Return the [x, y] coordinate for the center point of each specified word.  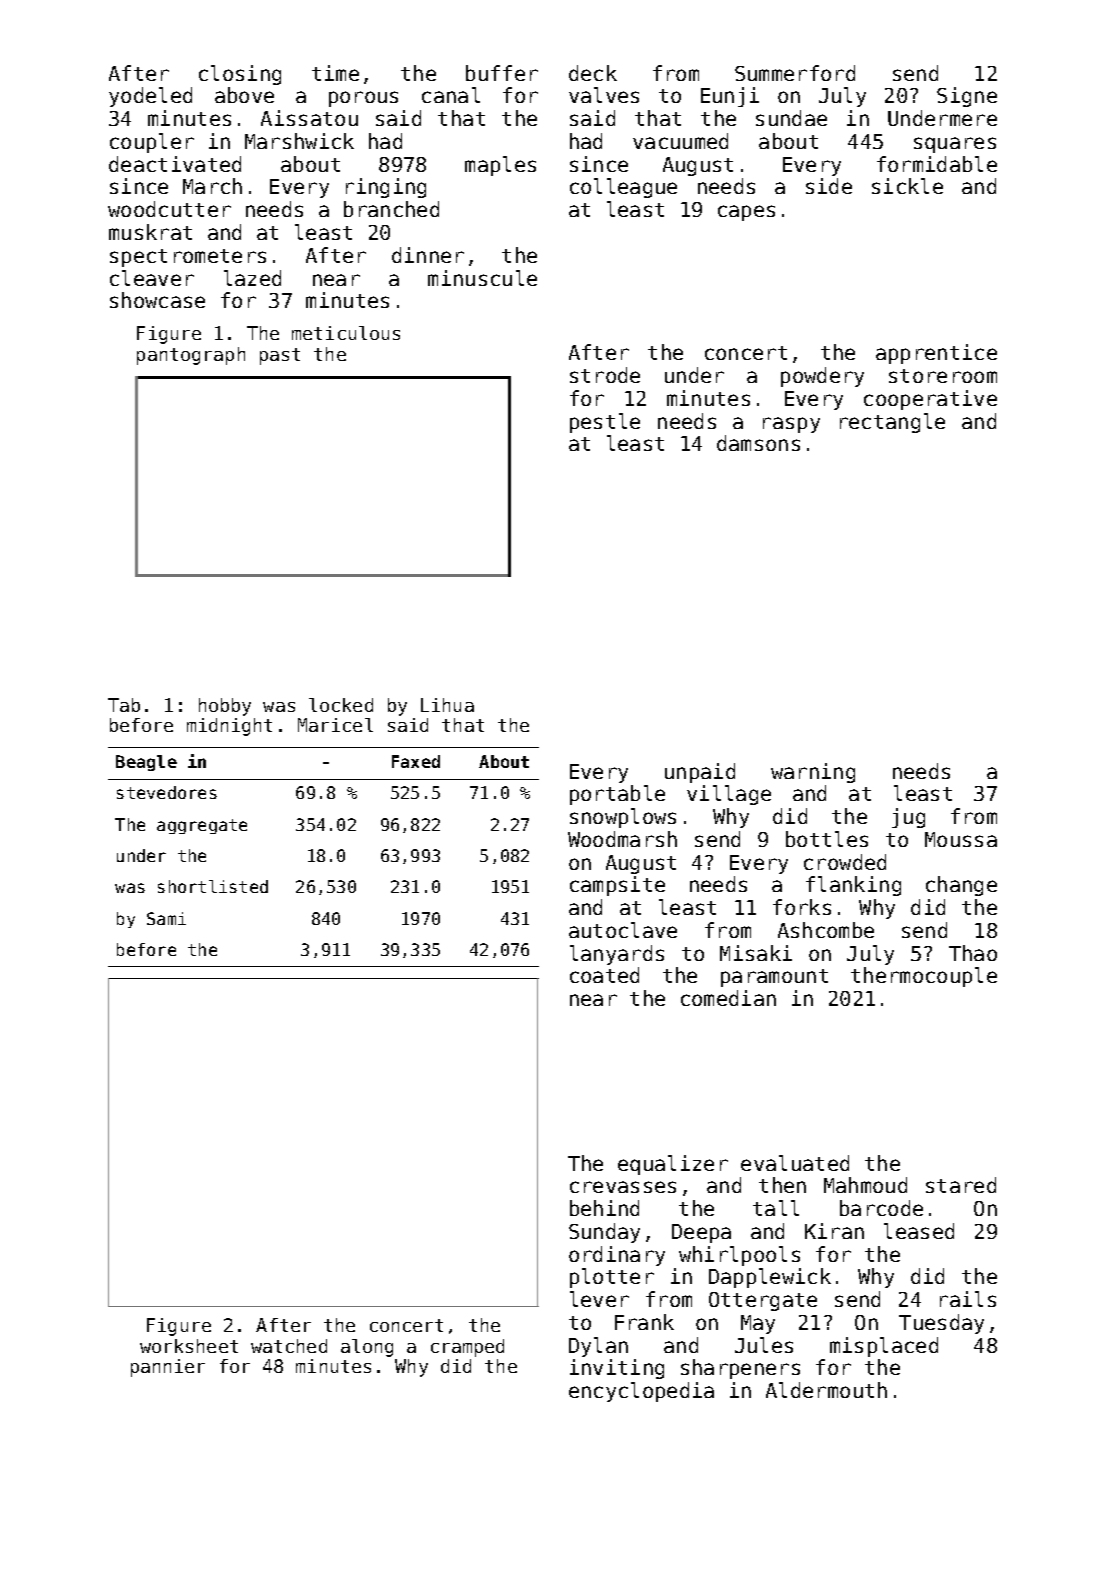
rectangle [892, 423]
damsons [758, 443]
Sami [166, 918]
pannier [168, 1368]
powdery [822, 377]
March [212, 186]
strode [605, 375]
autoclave [623, 930]
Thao [973, 953]
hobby [225, 707]
